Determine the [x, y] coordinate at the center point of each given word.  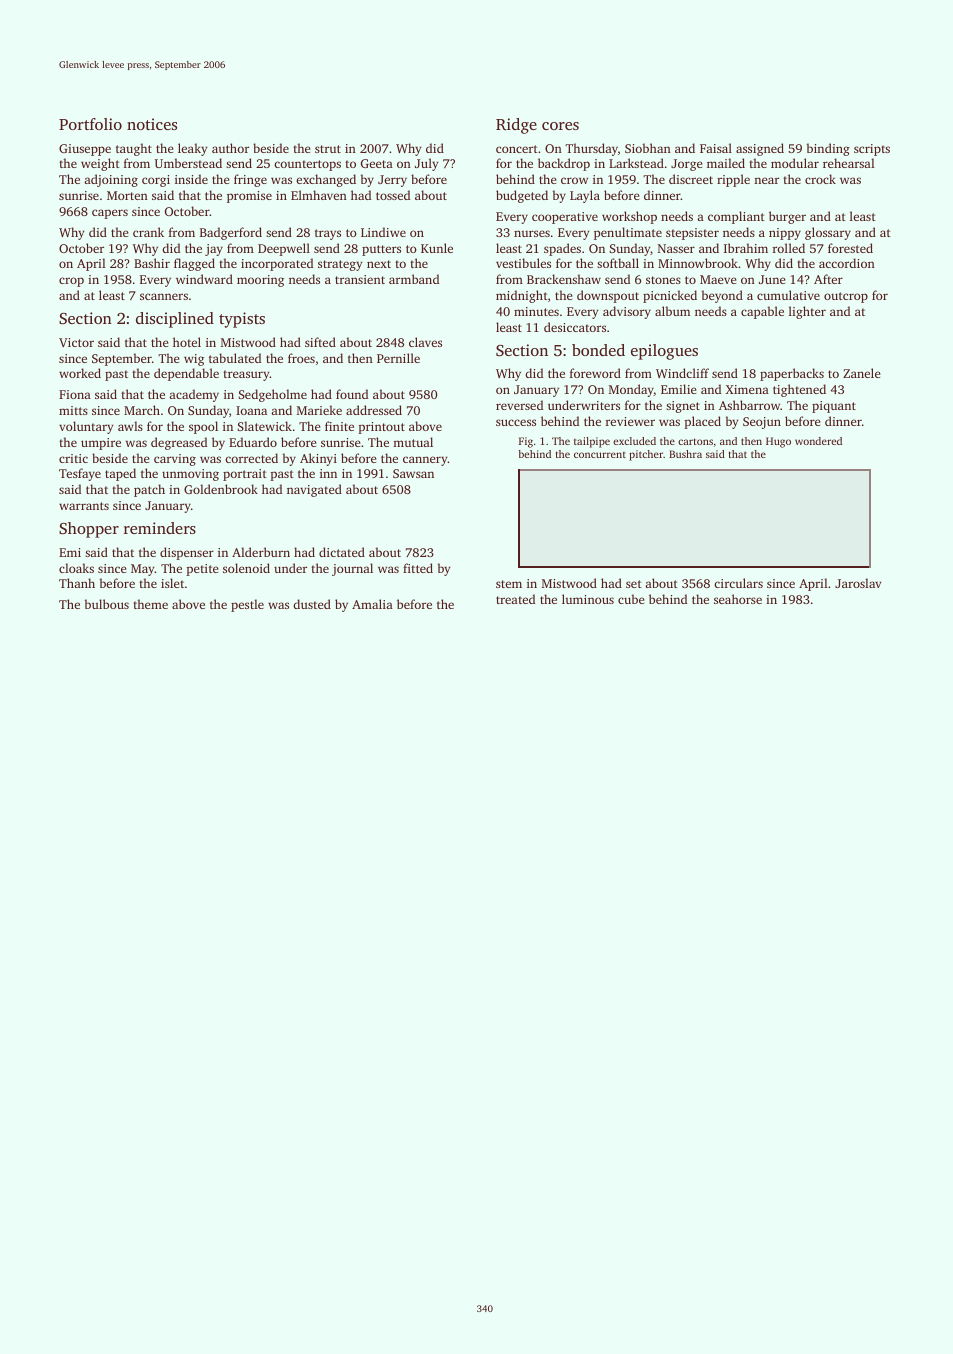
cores [560, 126]
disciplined [175, 320]
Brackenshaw [564, 279]
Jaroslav [858, 583]
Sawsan [413, 473]
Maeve [718, 279]
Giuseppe [85, 150]
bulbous [107, 604]
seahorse [738, 599]
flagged [194, 264]
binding [828, 149]
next [379, 264]
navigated [314, 490]
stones [663, 280]
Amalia [372, 604]
